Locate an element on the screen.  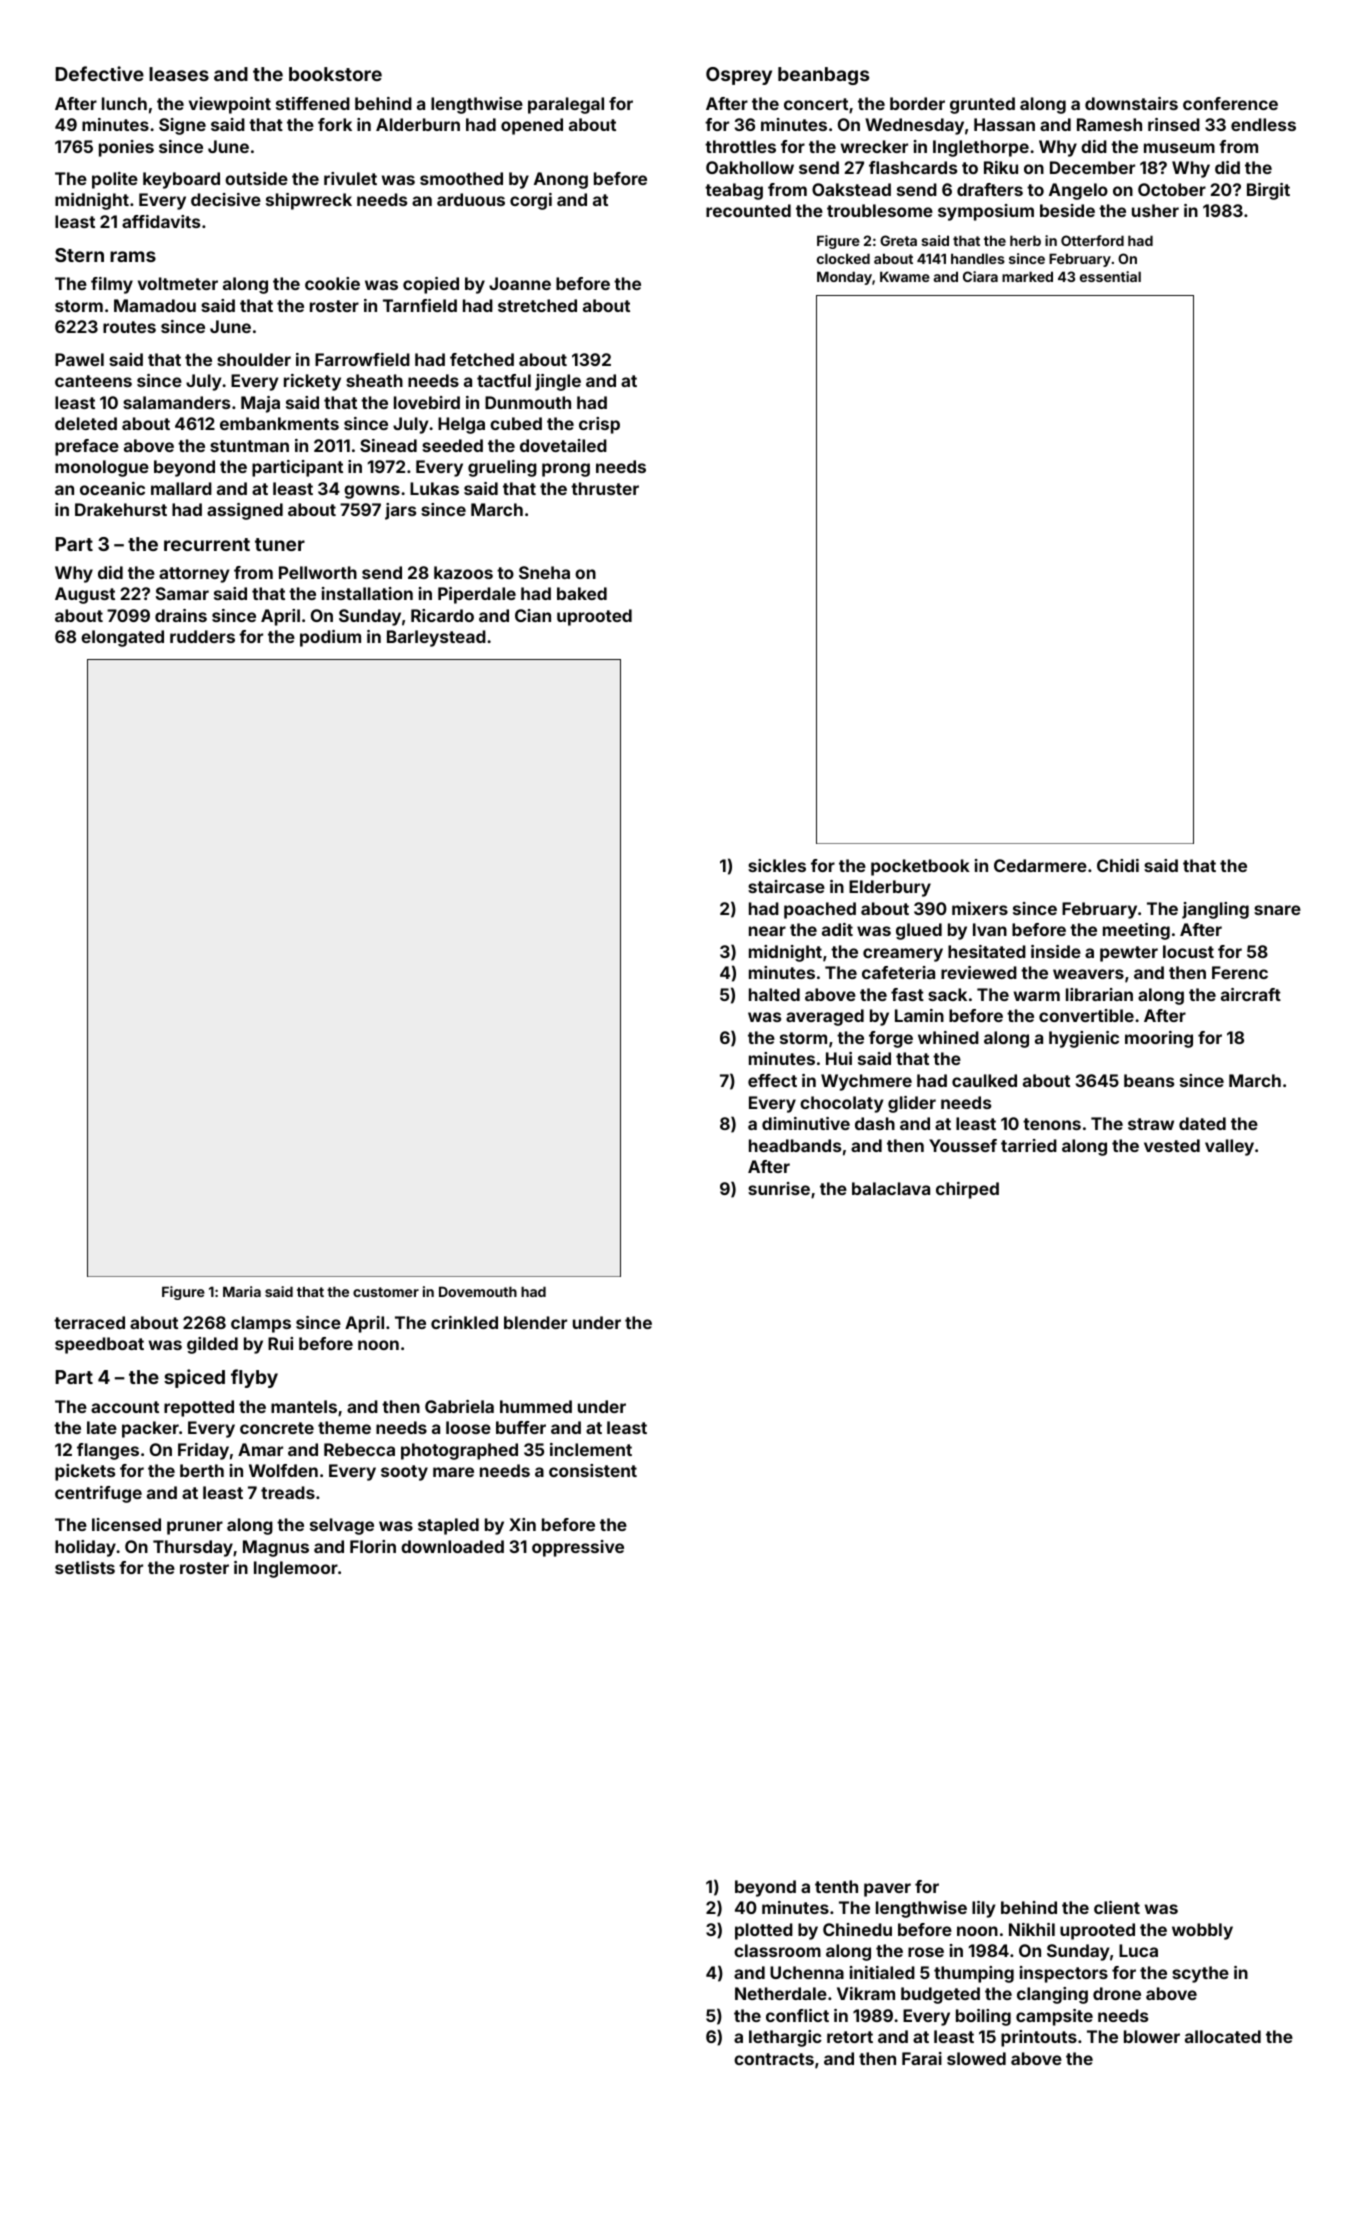
Monday is located at coordinates (844, 278).
